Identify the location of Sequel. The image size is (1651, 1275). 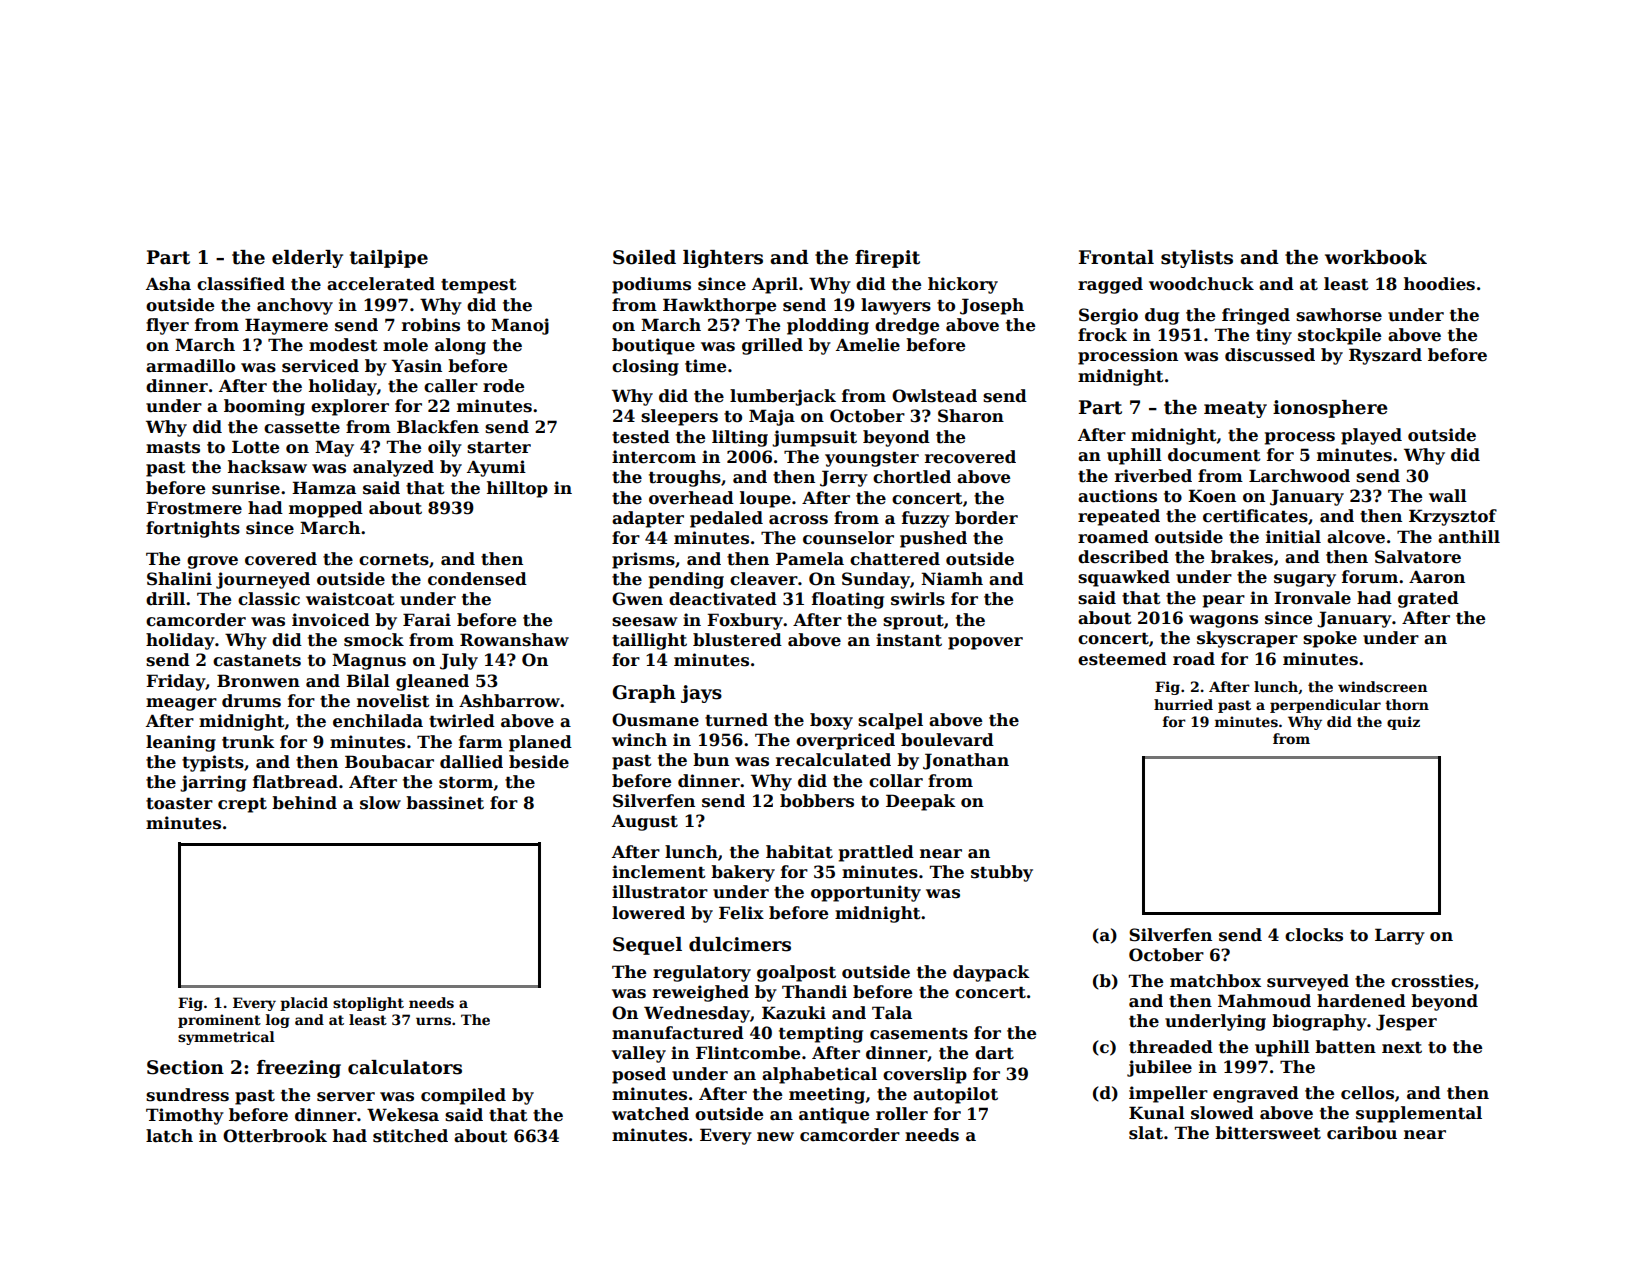
(647, 946).
